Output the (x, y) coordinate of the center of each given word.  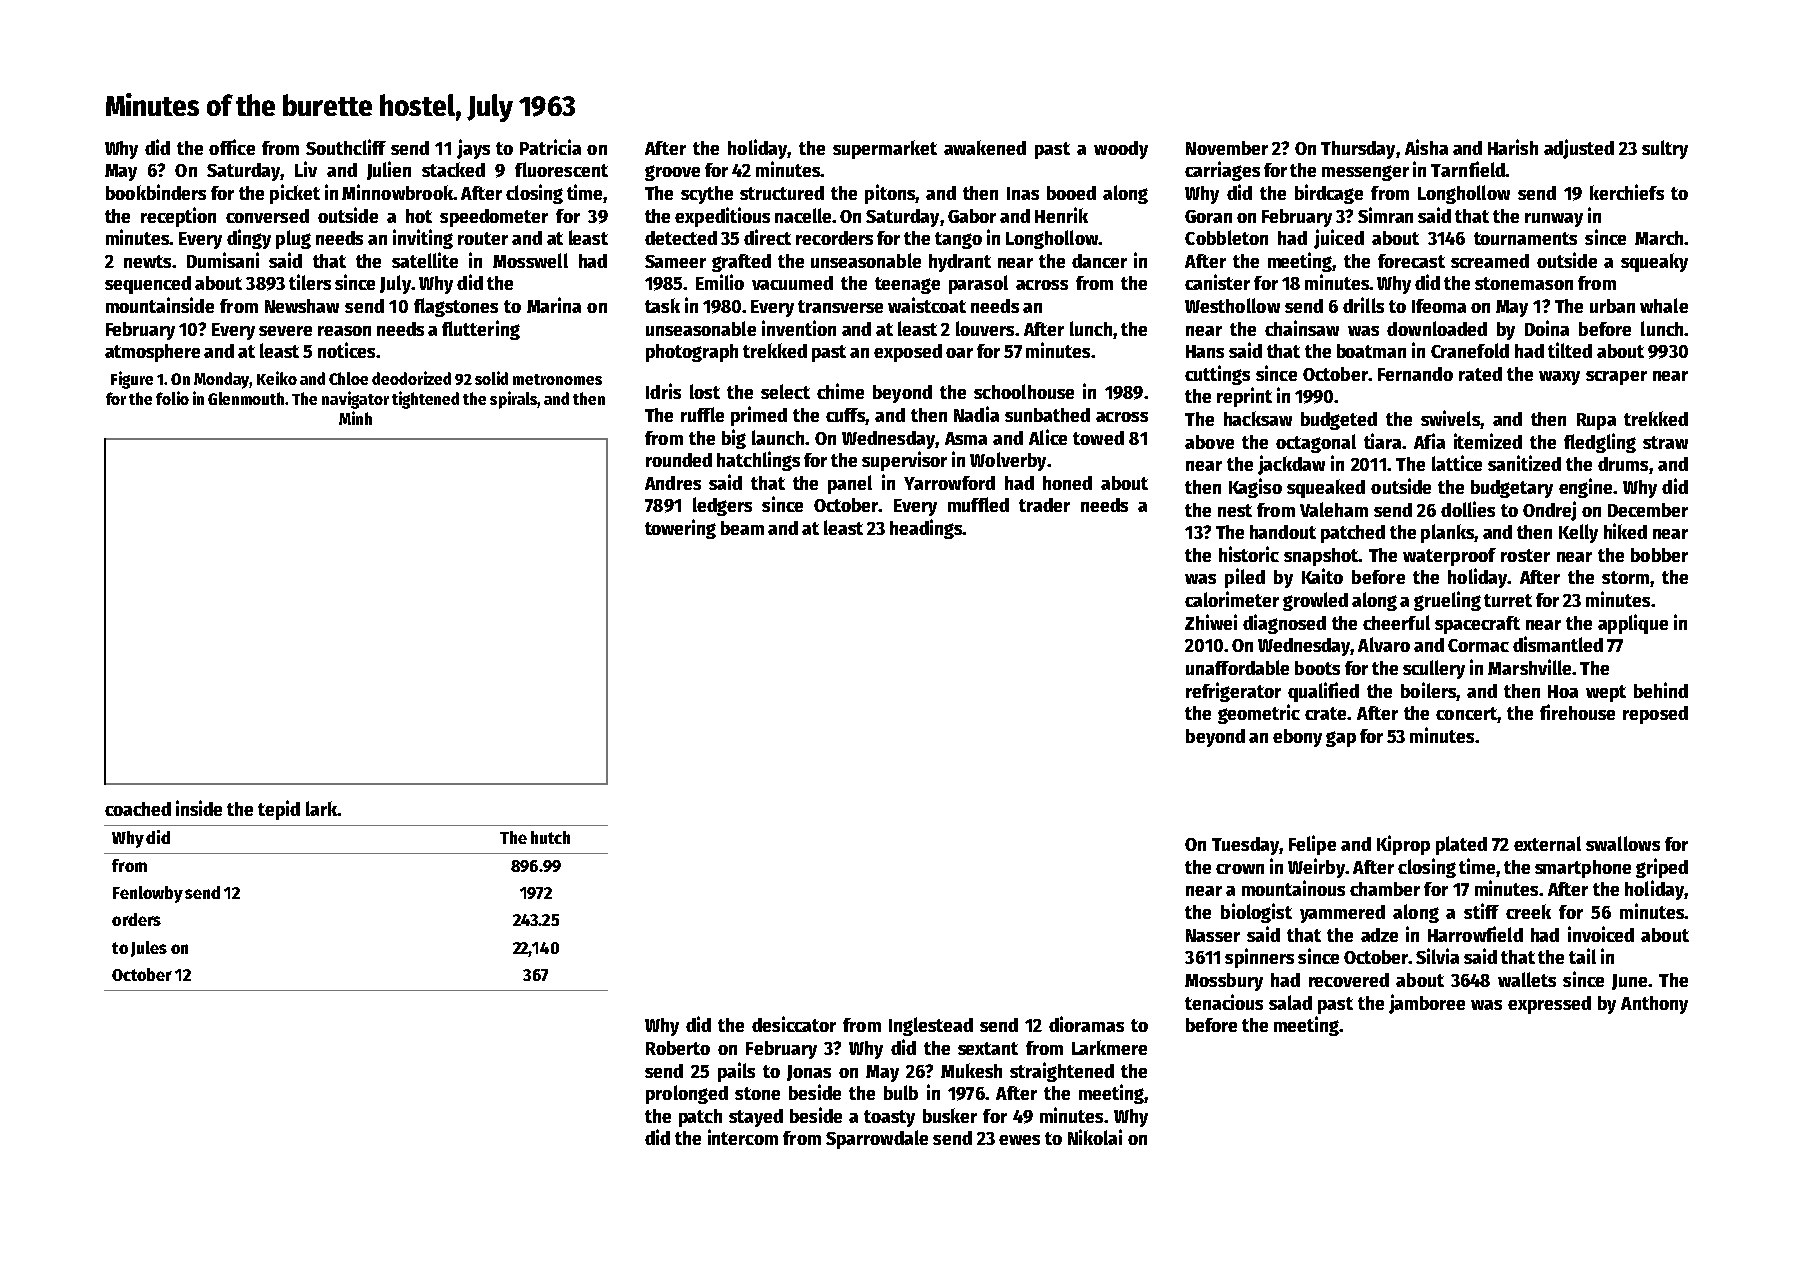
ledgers (722, 506)
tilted (1570, 350)
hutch (550, 837)
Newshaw (302, 306)
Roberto (678, 1048)
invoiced (1601, 934)
